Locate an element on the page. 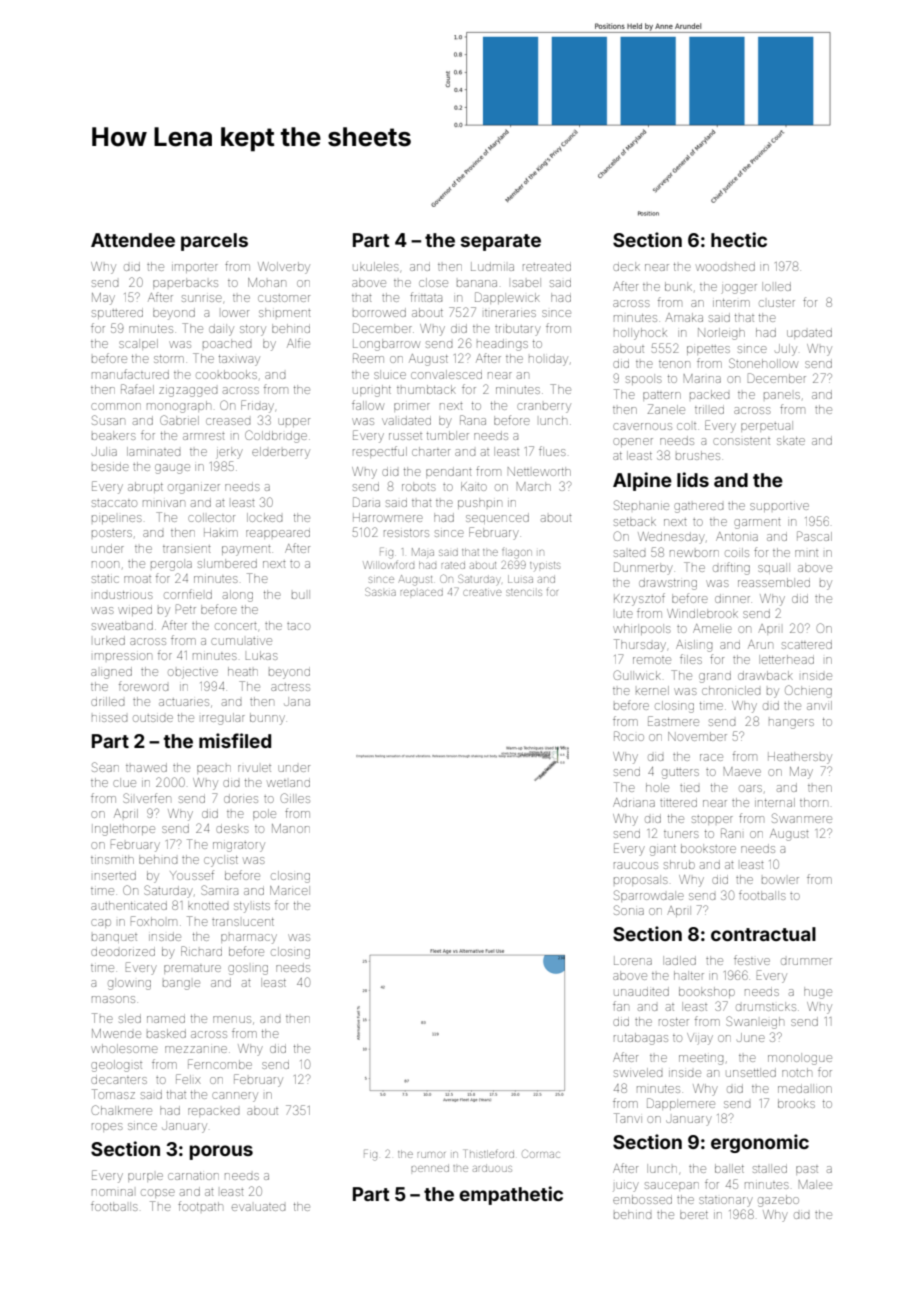 This document has height=1308, width=924. hectic is located at coordinates (739, 239).
